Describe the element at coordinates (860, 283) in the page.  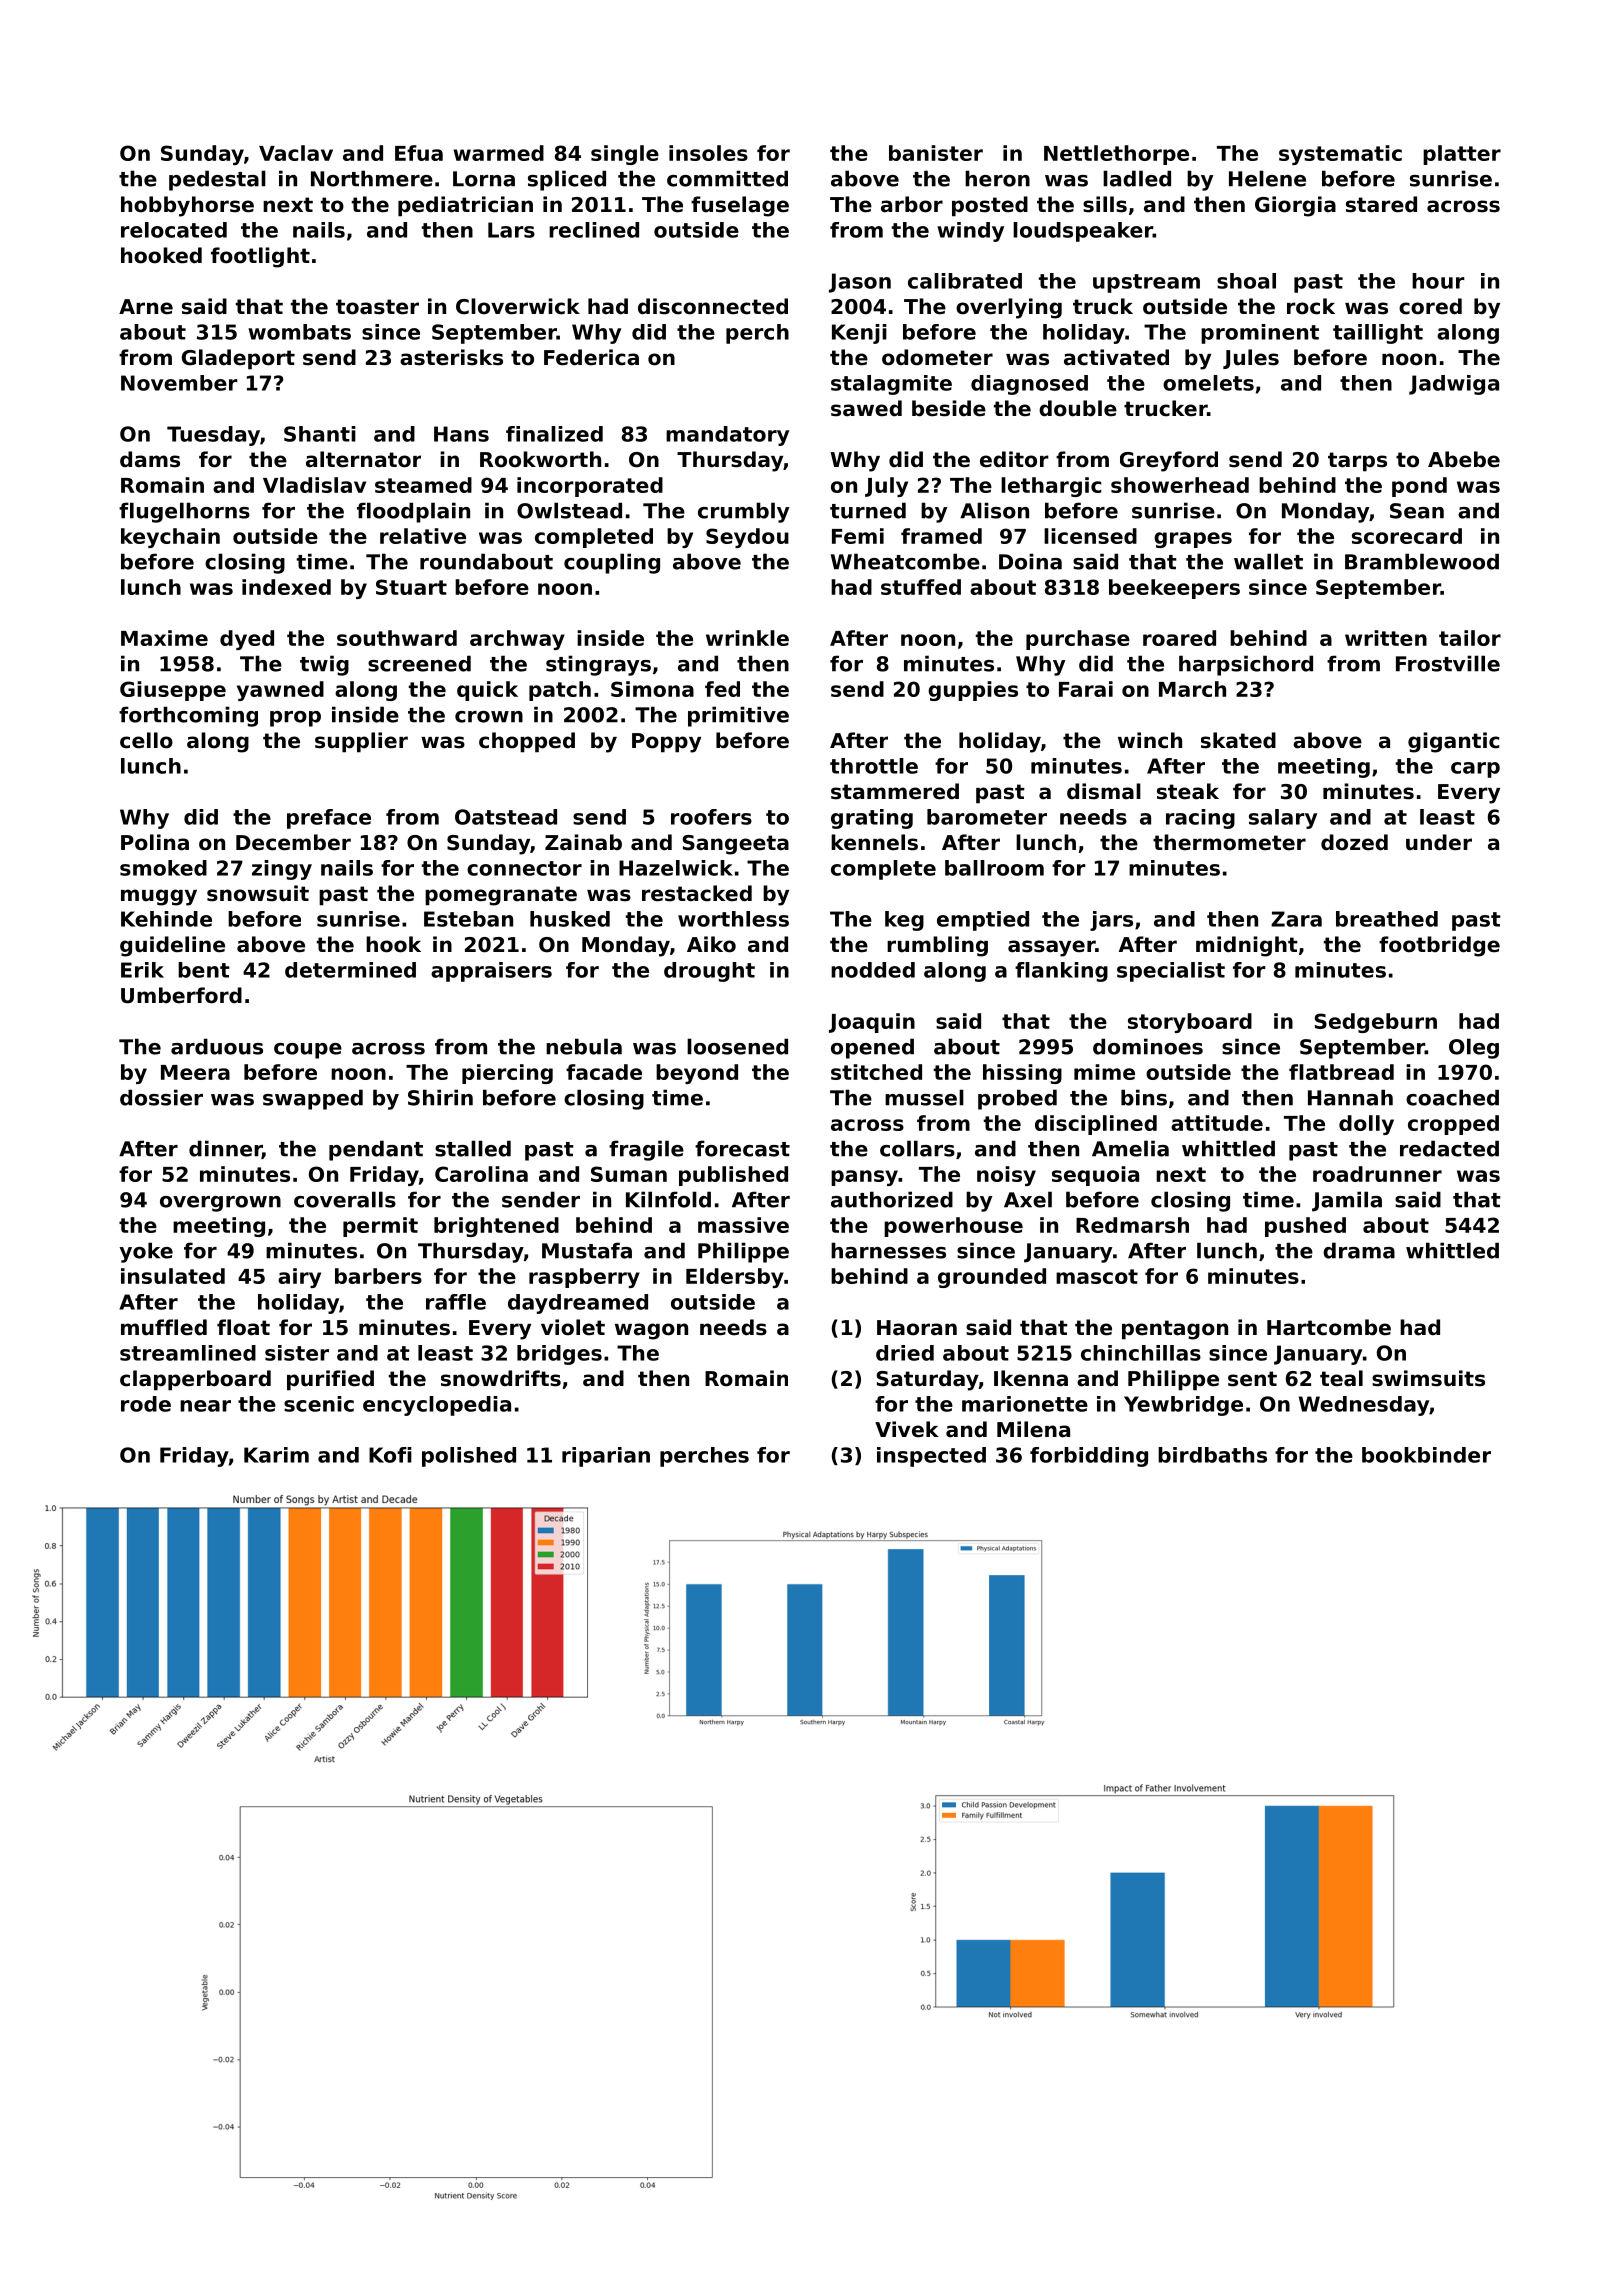
I see `Jason` at that location.
